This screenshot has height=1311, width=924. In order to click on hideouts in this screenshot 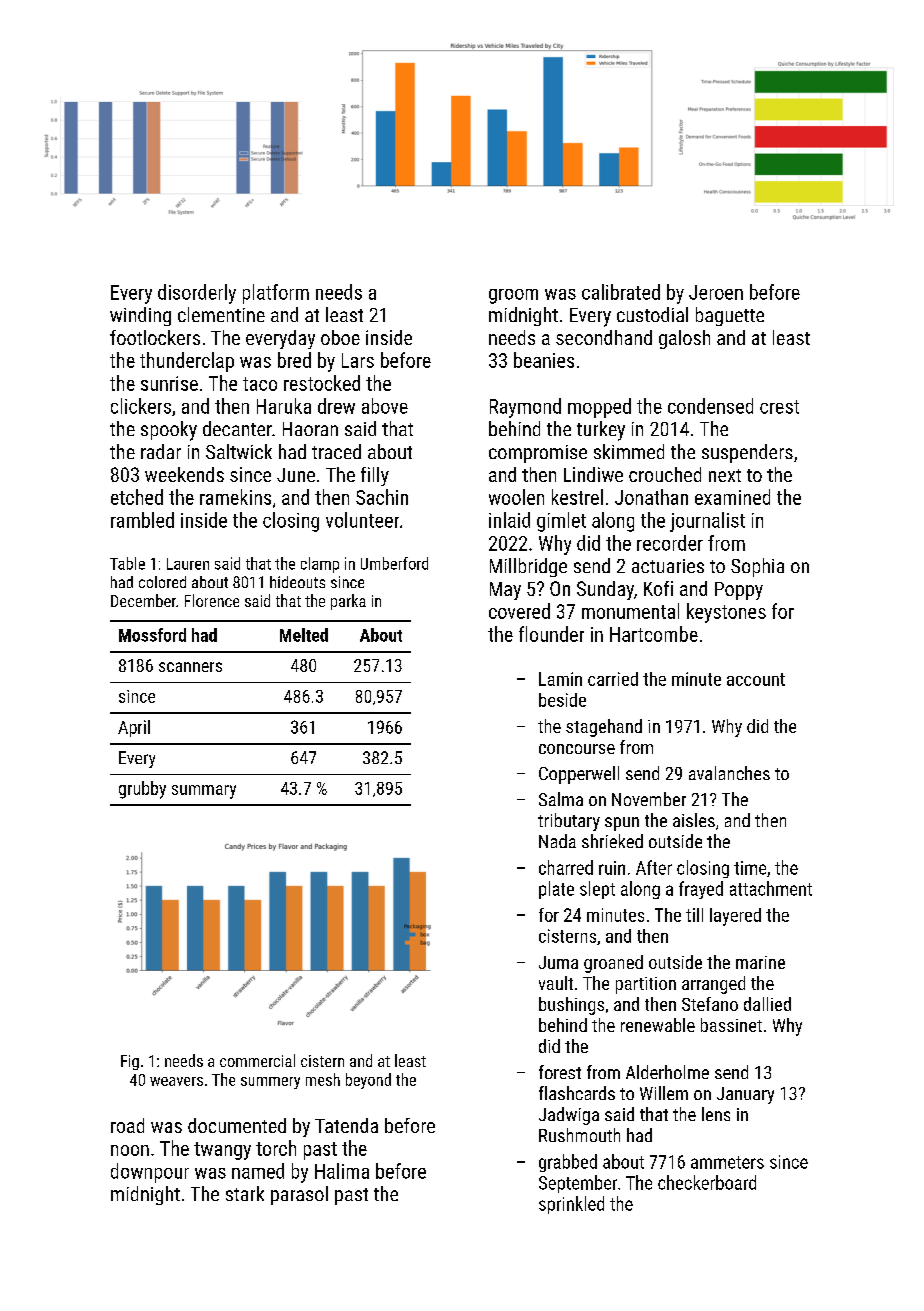, I will do `click(297, 582)`.
